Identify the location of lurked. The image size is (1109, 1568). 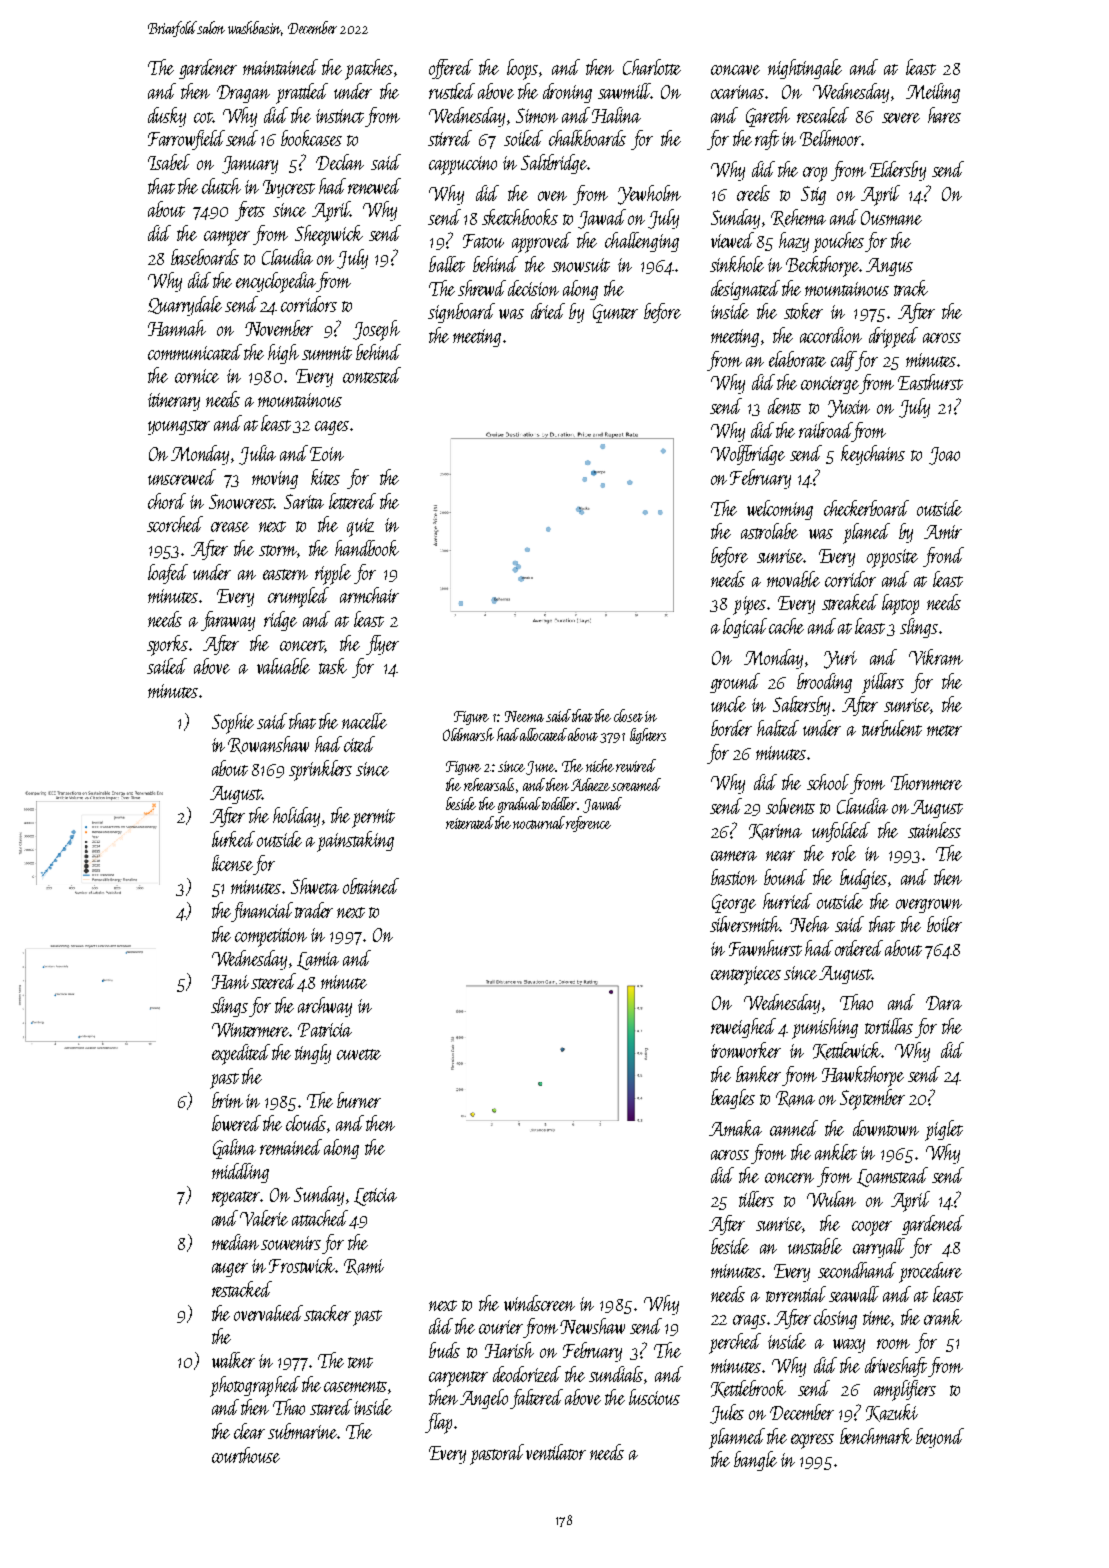
(233, 839).
